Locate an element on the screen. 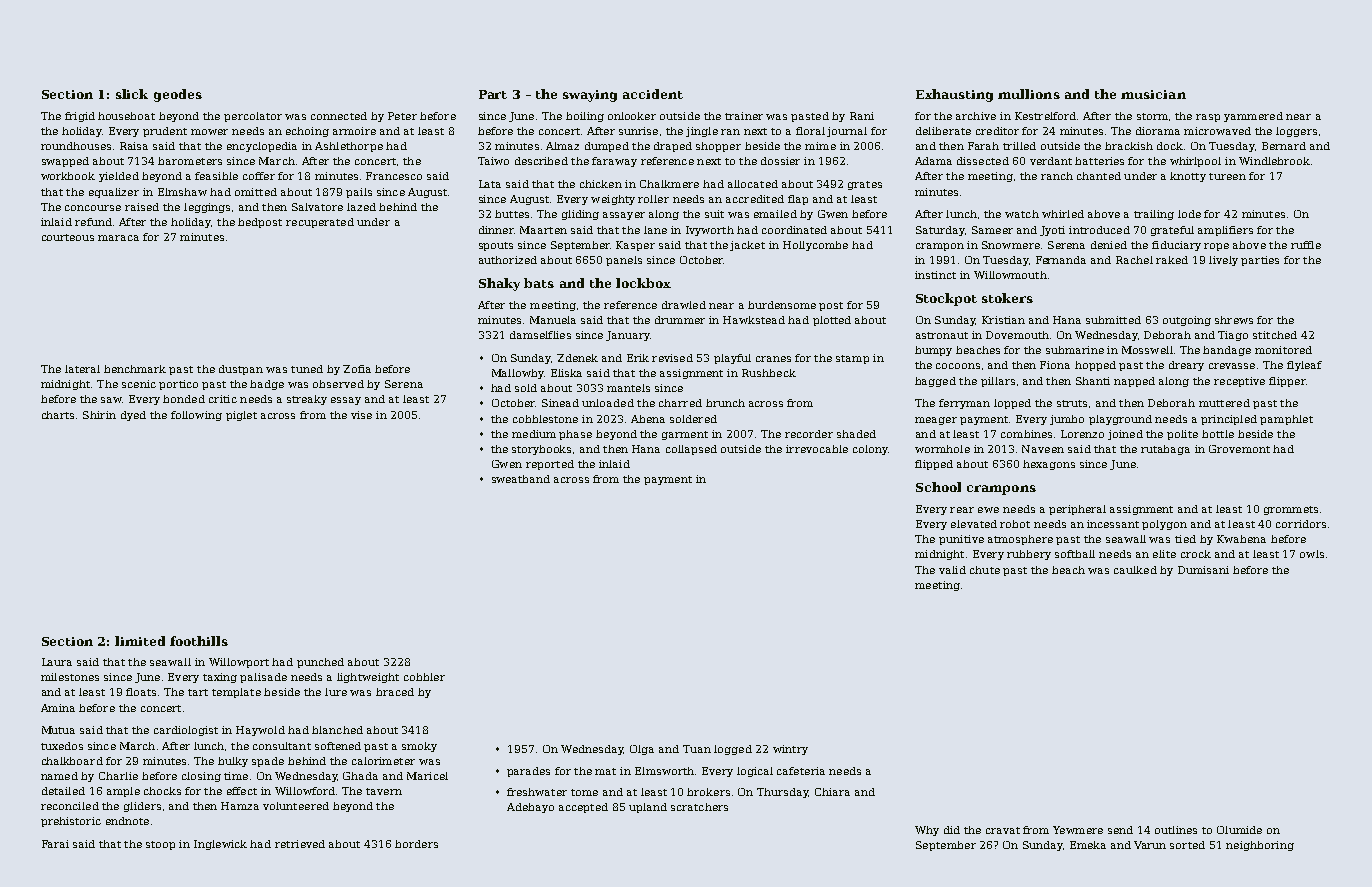 The width and height of the screenshot is (1372, 887). Thursday is located at coordinates (782, 793).
